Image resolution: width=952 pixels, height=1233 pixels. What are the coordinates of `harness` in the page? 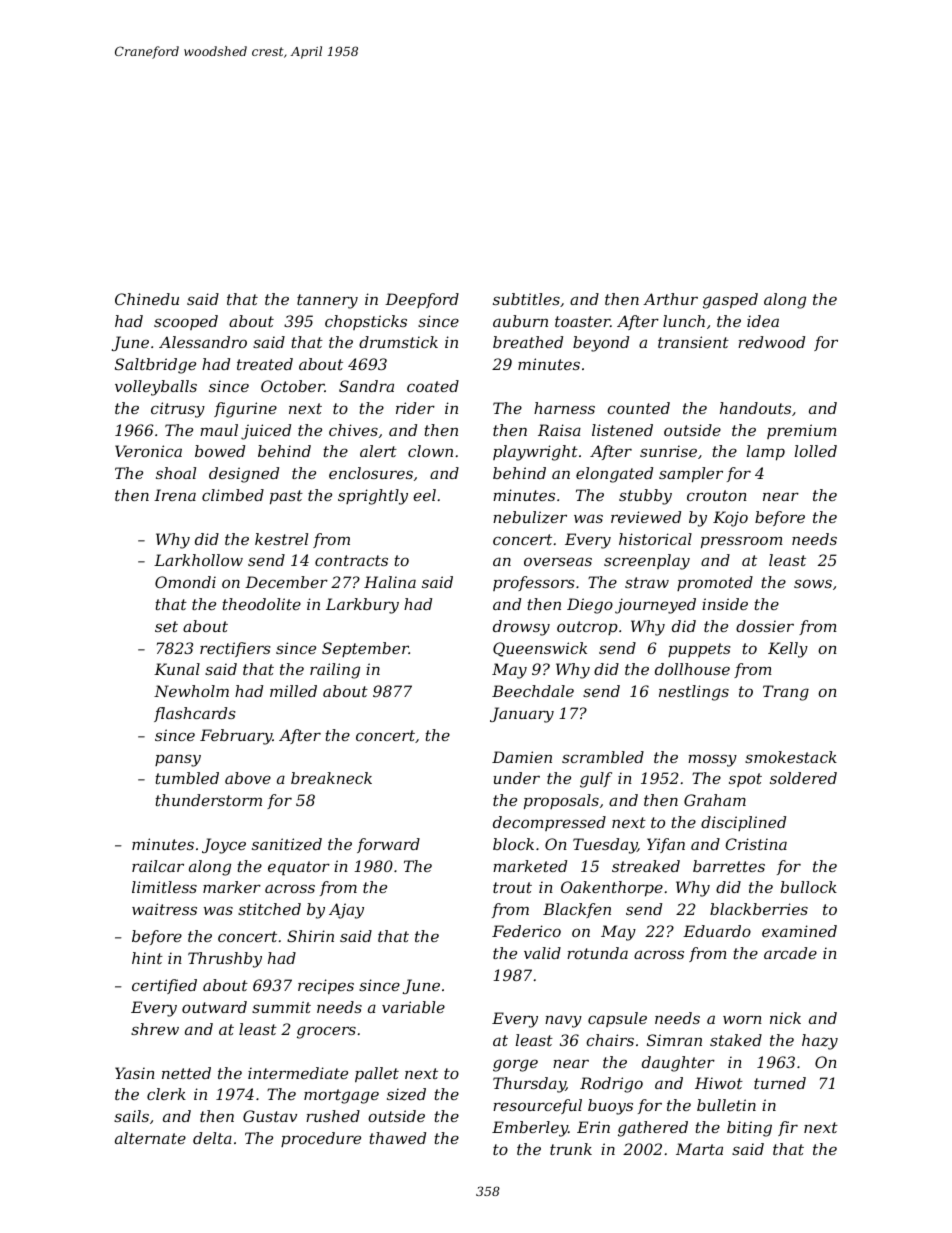 It's located at (564, 408).
